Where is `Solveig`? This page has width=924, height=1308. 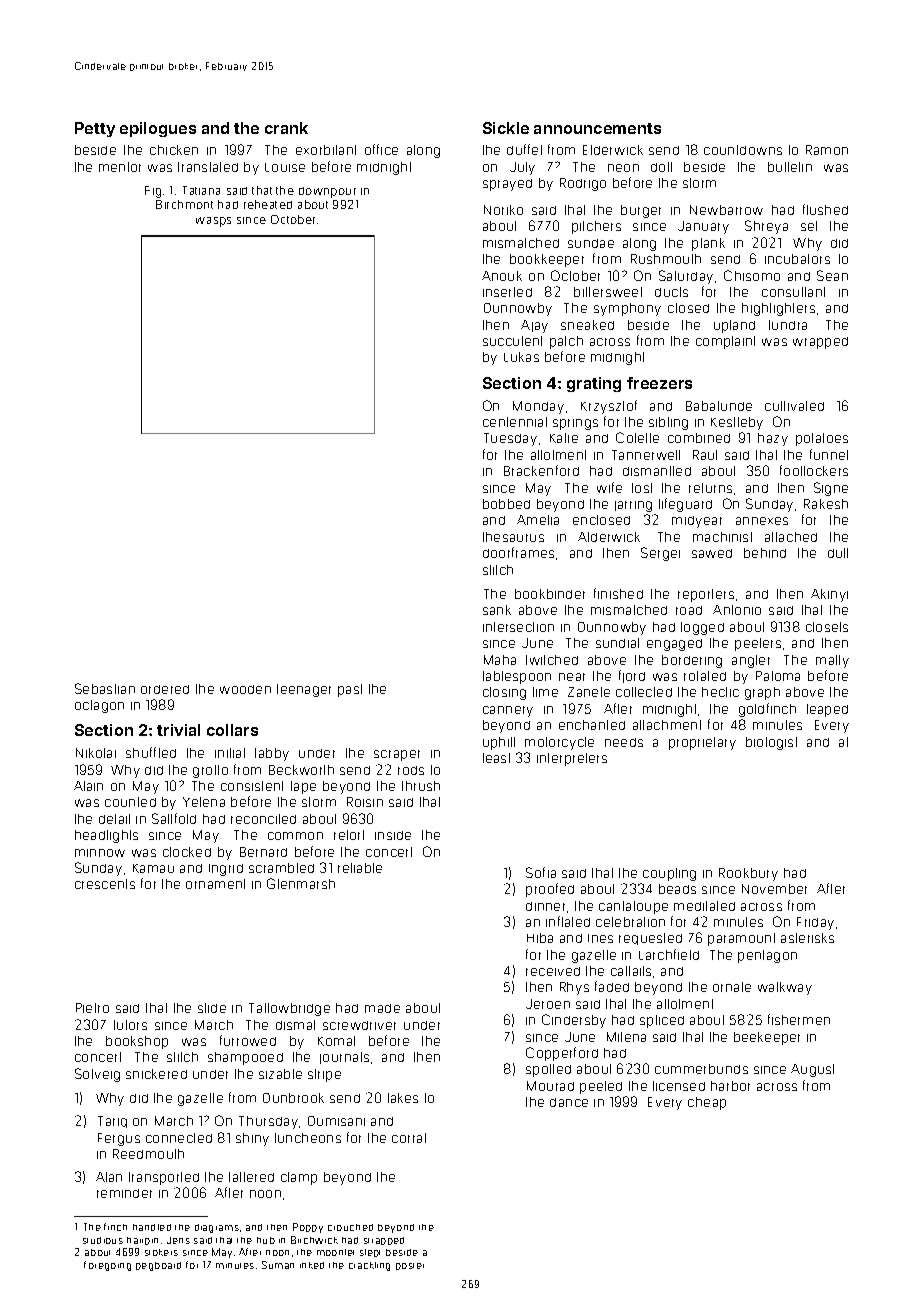
Solveig is located at coordinates (97, 1075).
